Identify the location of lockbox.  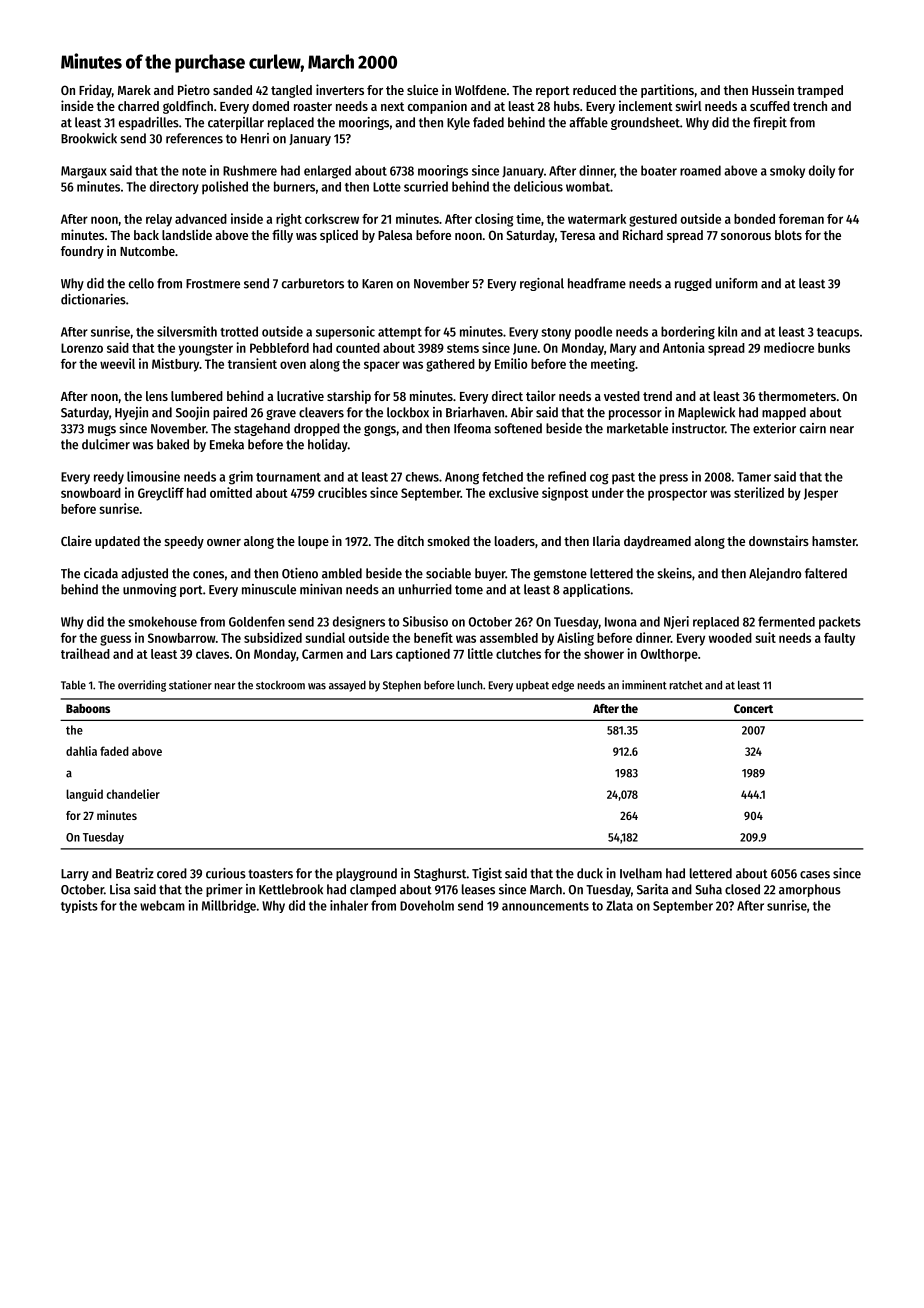
(408, 412).
